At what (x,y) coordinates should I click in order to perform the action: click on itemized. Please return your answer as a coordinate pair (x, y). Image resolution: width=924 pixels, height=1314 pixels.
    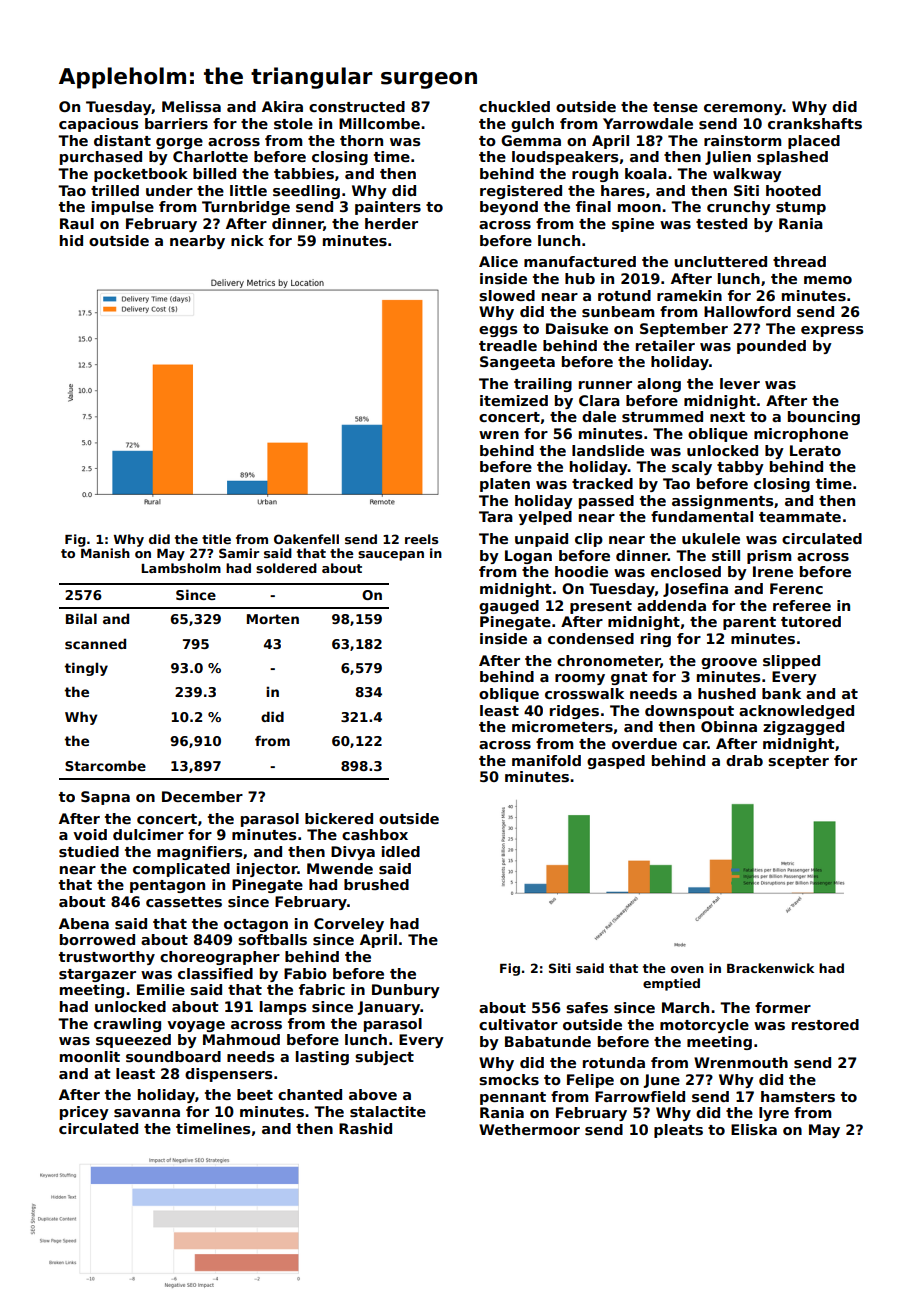
    Looking at the image, I should click on (514, 400).
